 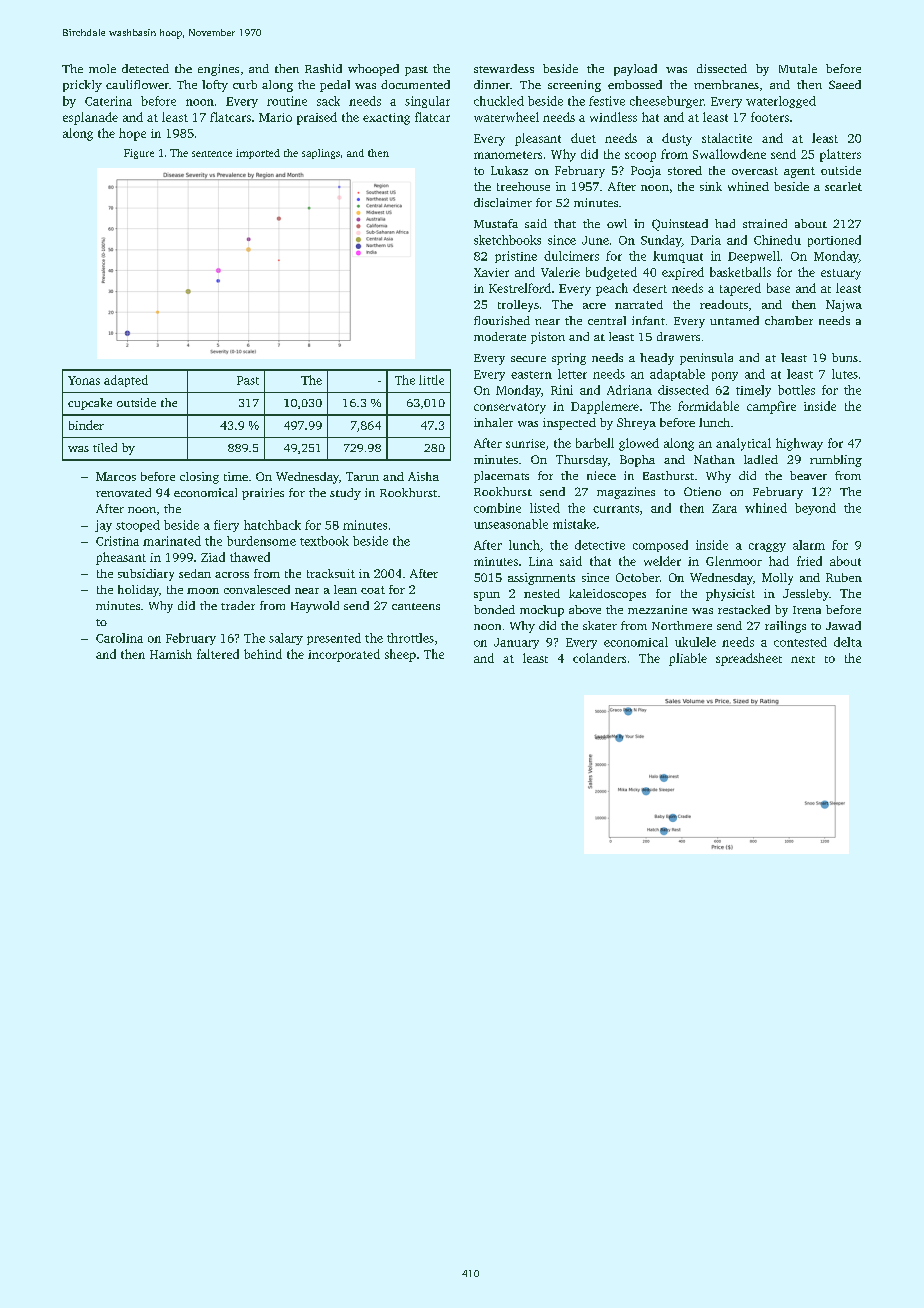 What do you see at coordinates (844, 306) in the screenshot?
I see `Najwa` at bounding box center [844, 306].
